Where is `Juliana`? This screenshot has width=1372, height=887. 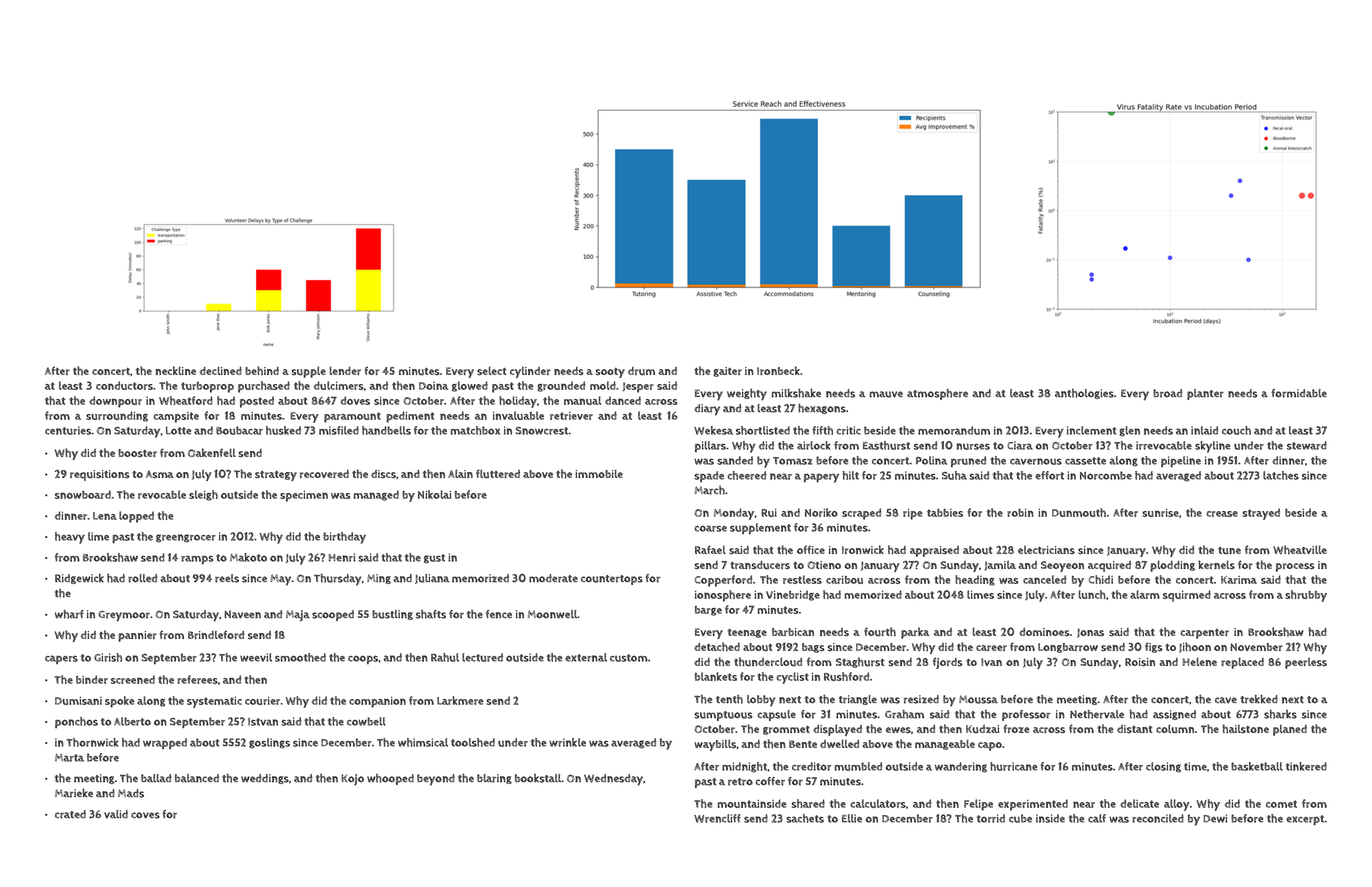 Juliana is located at coordinates (432, 579).
